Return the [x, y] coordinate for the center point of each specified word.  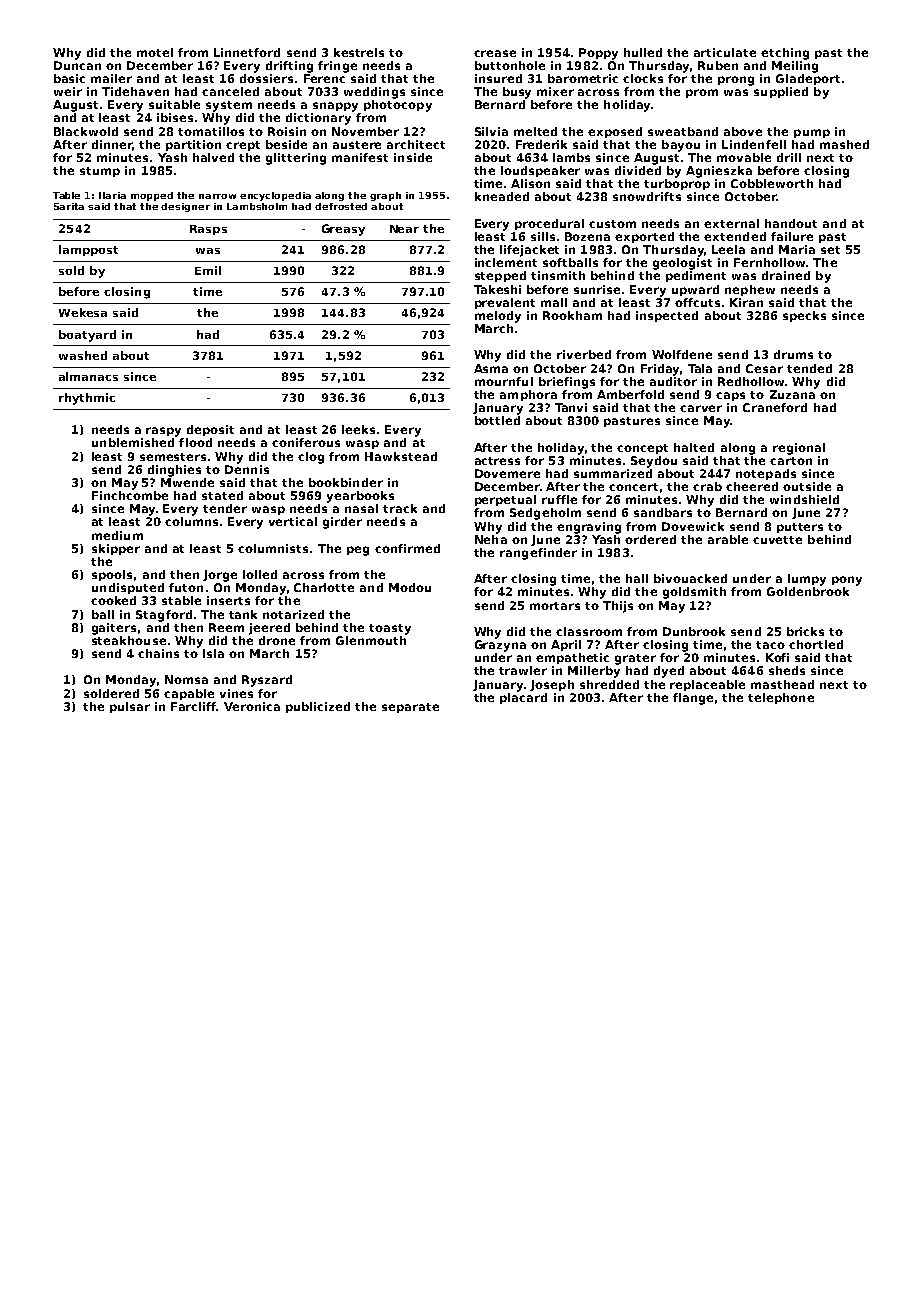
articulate [725, 52]
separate [410, 708]
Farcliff [193, 706]
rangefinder [538, 554]
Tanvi [571, 407]
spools [112, 575]
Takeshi [497, 289]
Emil [208, 270]
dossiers [266, 78]
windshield [804, 499]
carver [701, 408]
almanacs [88, 376]
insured [498, 78]
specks [804, 316]
